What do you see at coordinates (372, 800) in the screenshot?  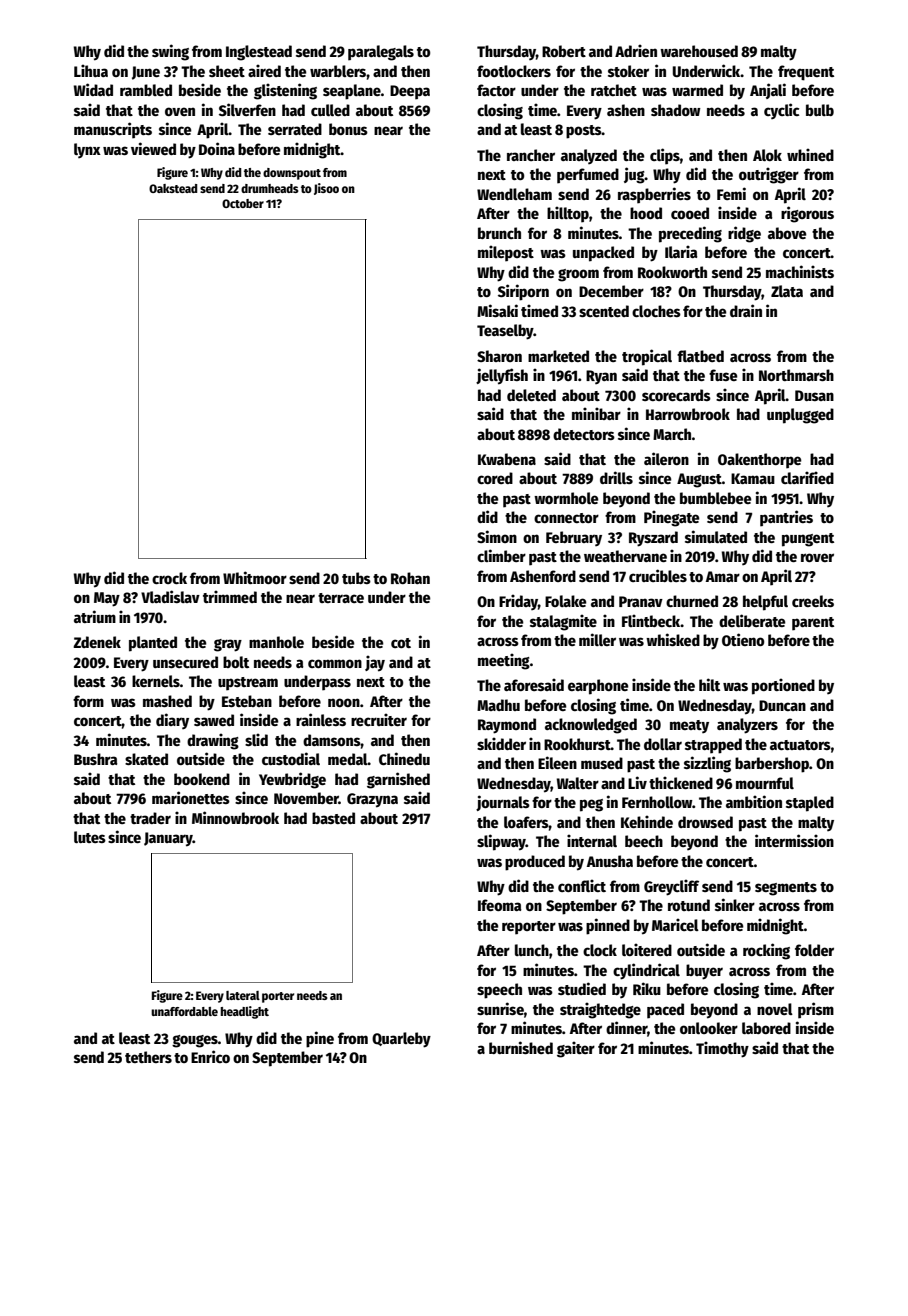 I see `Grazyna` at bounding box center [372, 800].
